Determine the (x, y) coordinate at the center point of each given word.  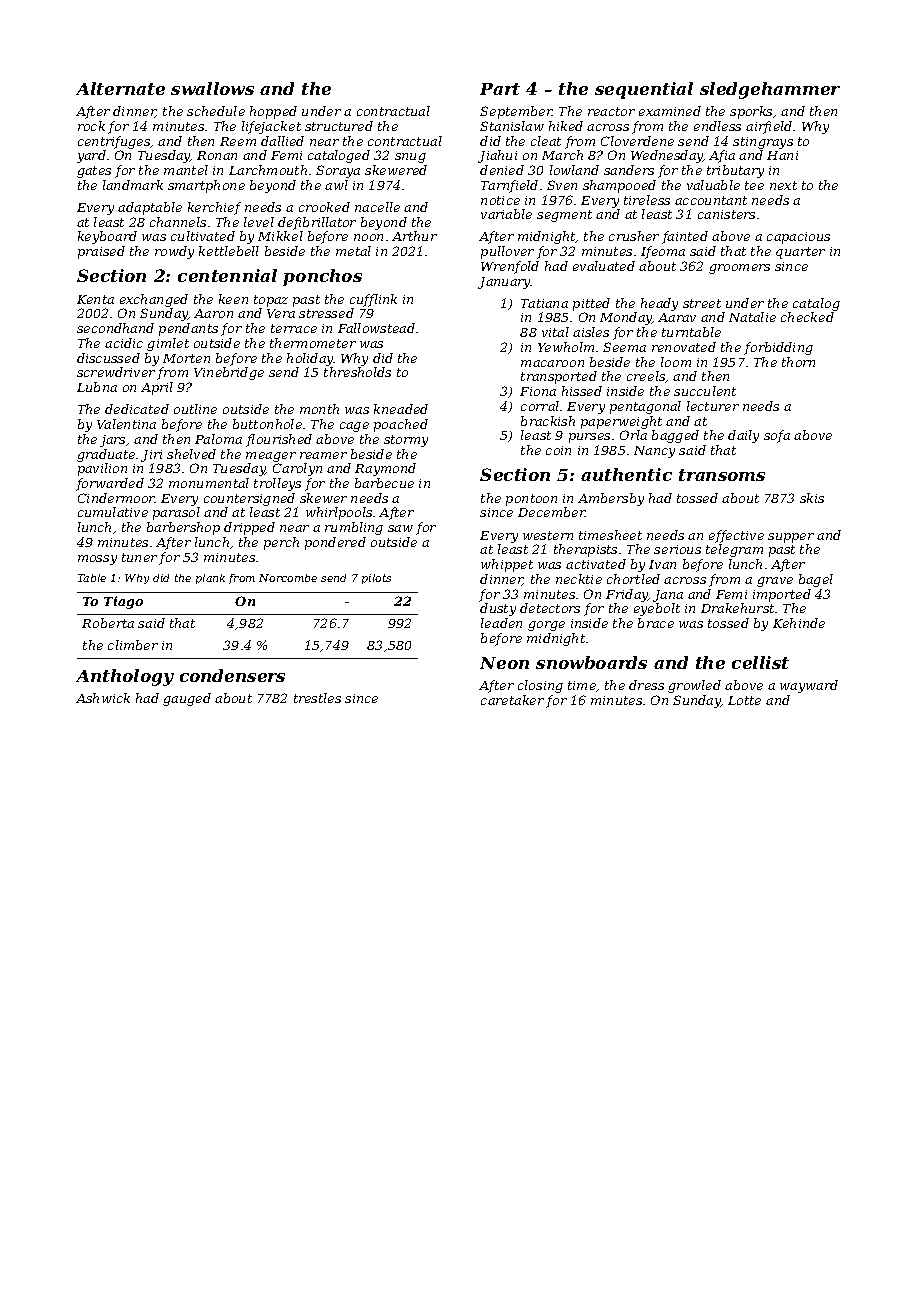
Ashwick (103, 698)
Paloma (218, 439)
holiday (310, 359)
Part (500, 89)
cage (354, 427)
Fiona (538, 391)
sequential (644, 90)
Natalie (752, 317)
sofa (777, 436)
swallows (212, 88)
